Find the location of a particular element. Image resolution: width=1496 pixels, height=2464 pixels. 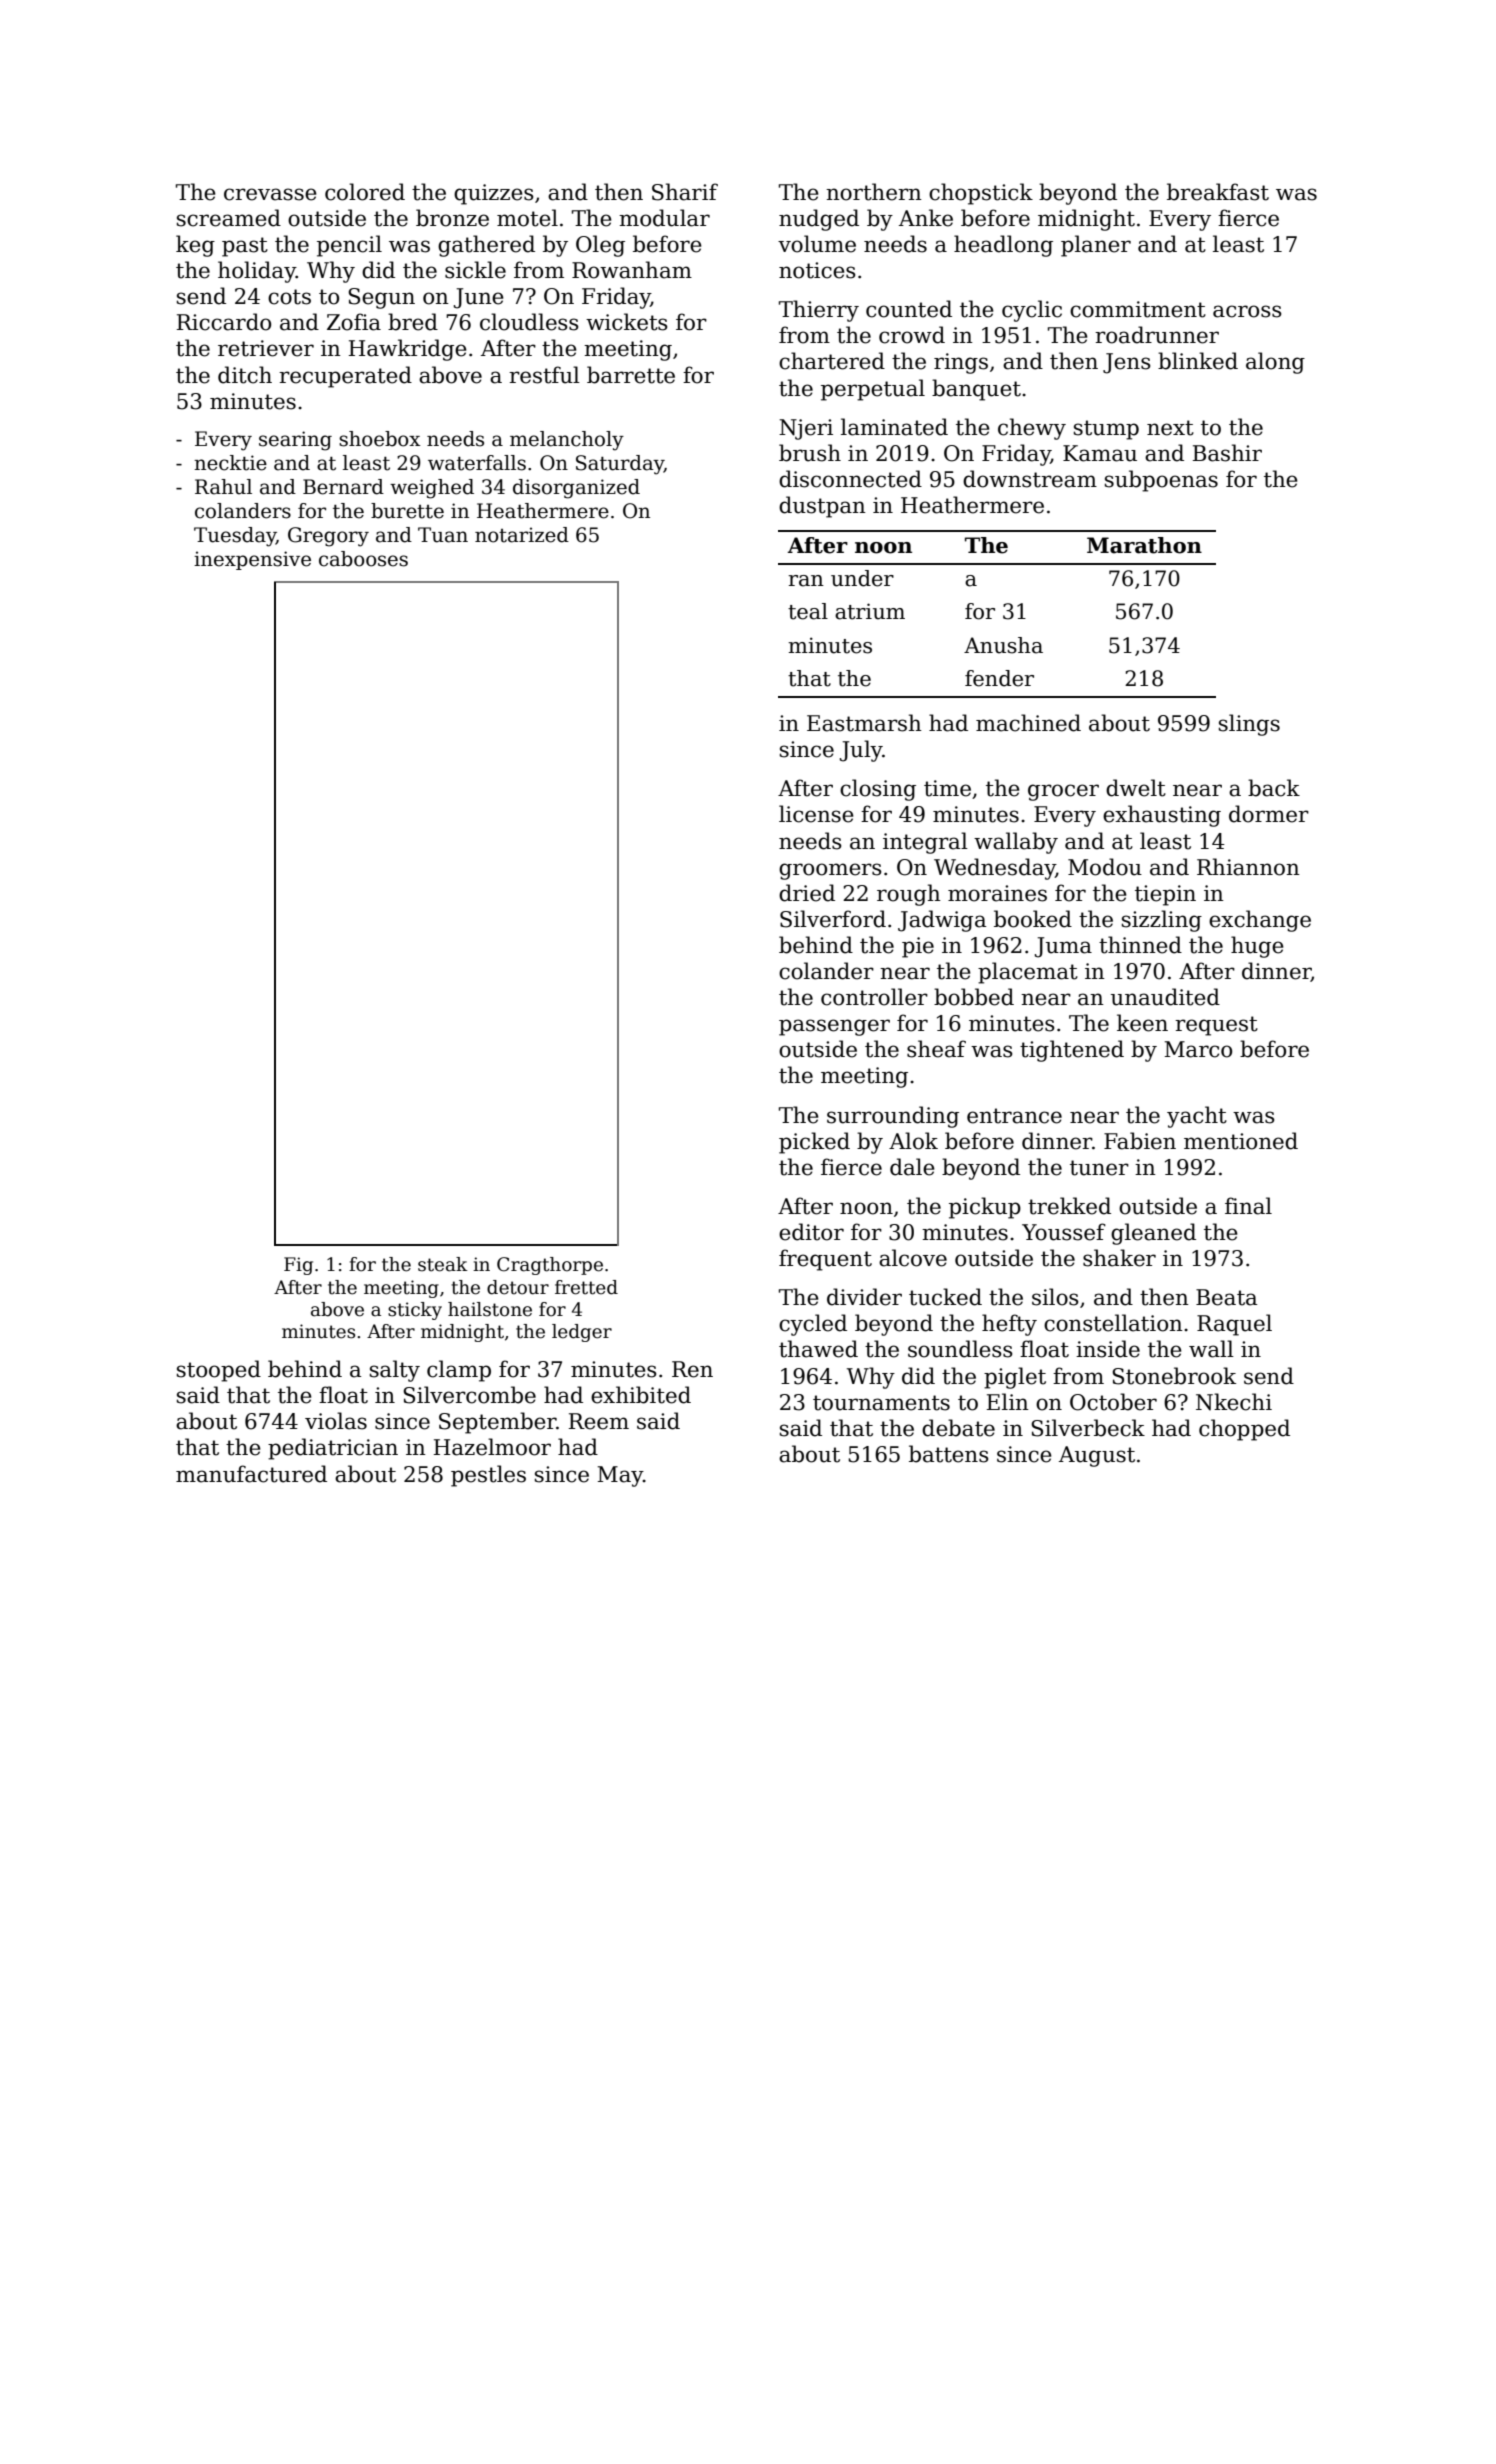

time is located at coordinates (947, 788).
